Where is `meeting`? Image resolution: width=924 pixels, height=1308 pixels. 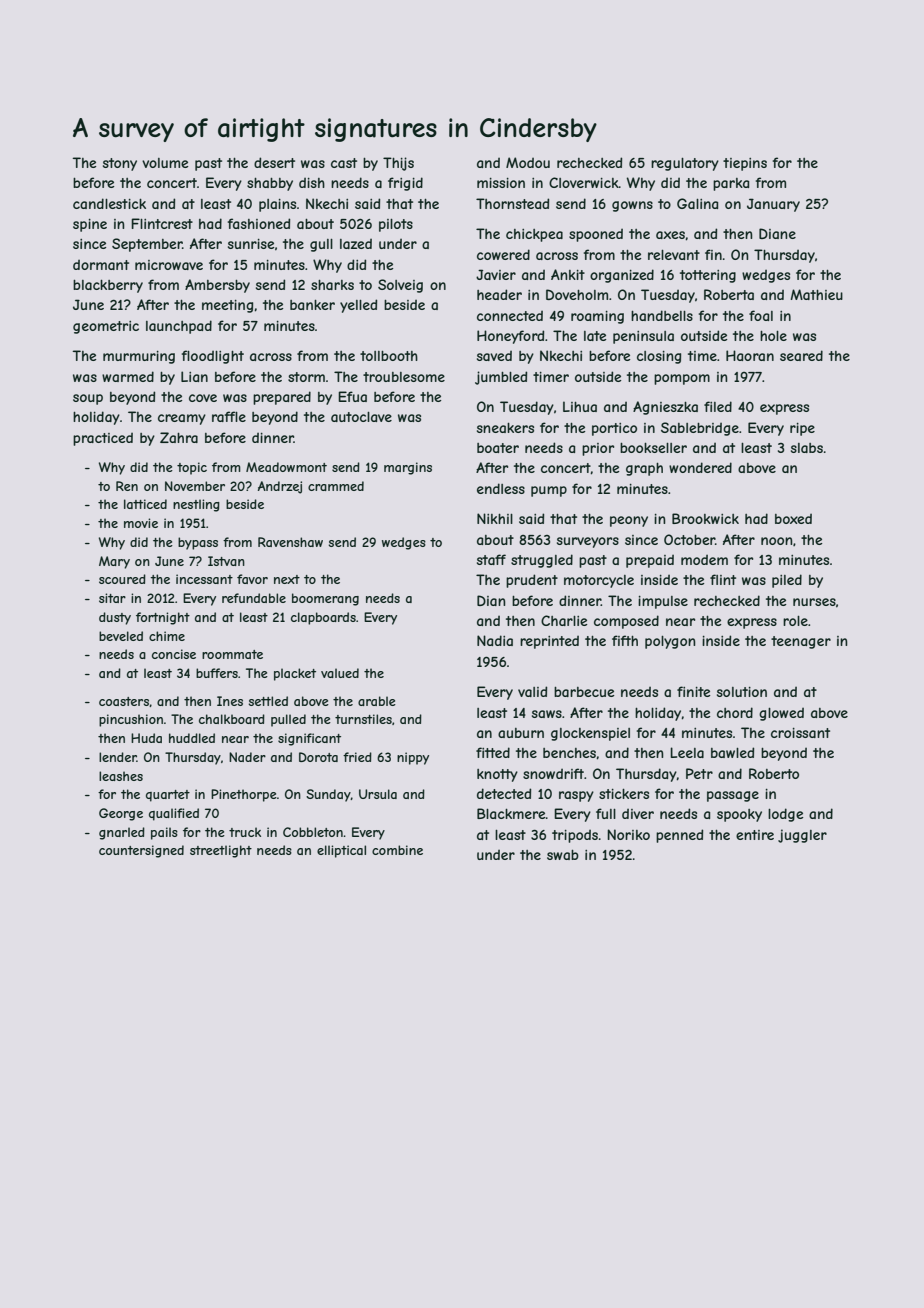
meeting is located at coordinates (227, 306).
